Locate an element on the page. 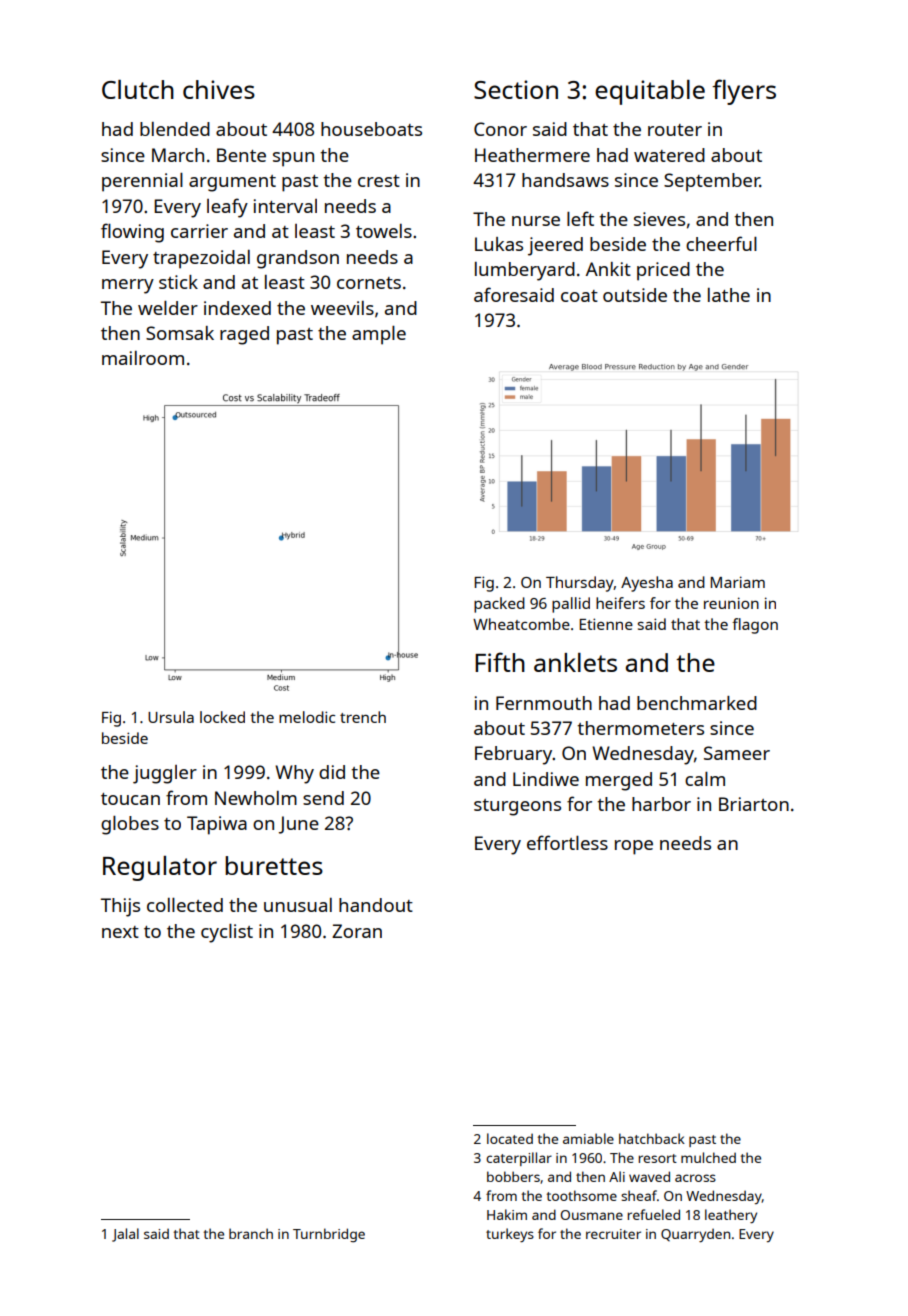 This image has height=1316, width=908. anklets is located at coordinates (575, 662).
